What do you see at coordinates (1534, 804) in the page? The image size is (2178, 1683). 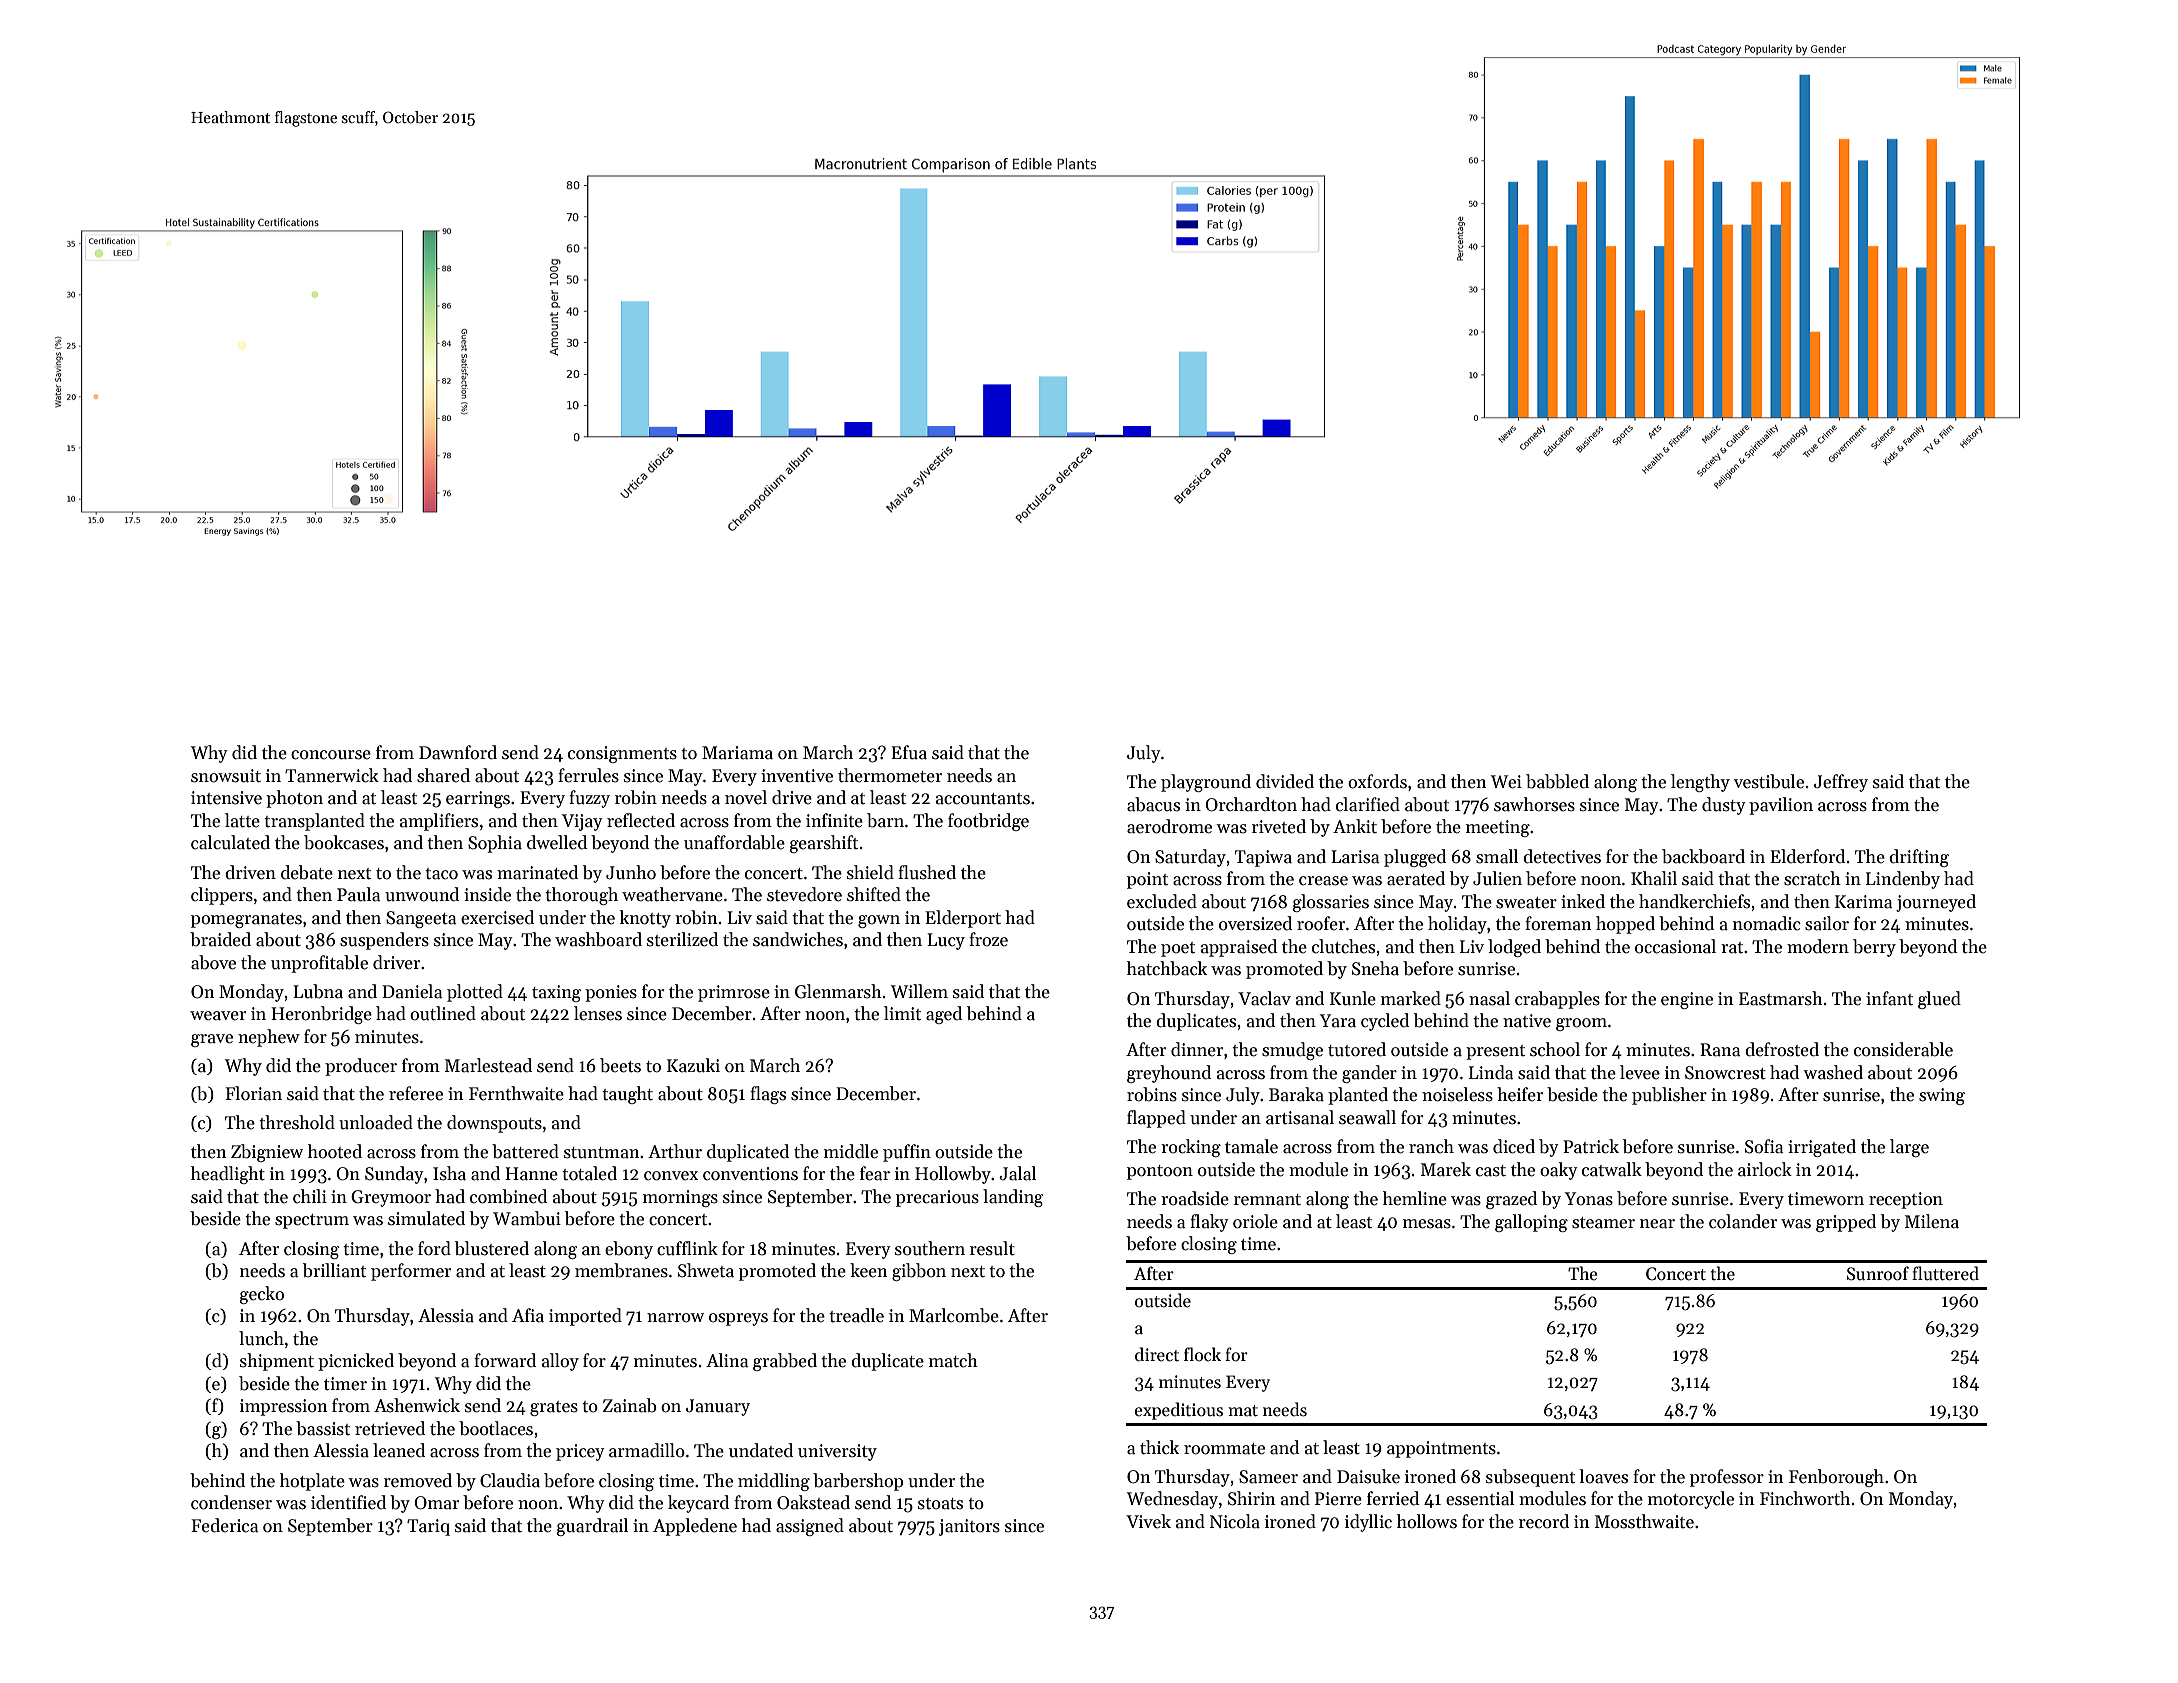 I see `sawhorses` at bounding box center [1534, 804].
